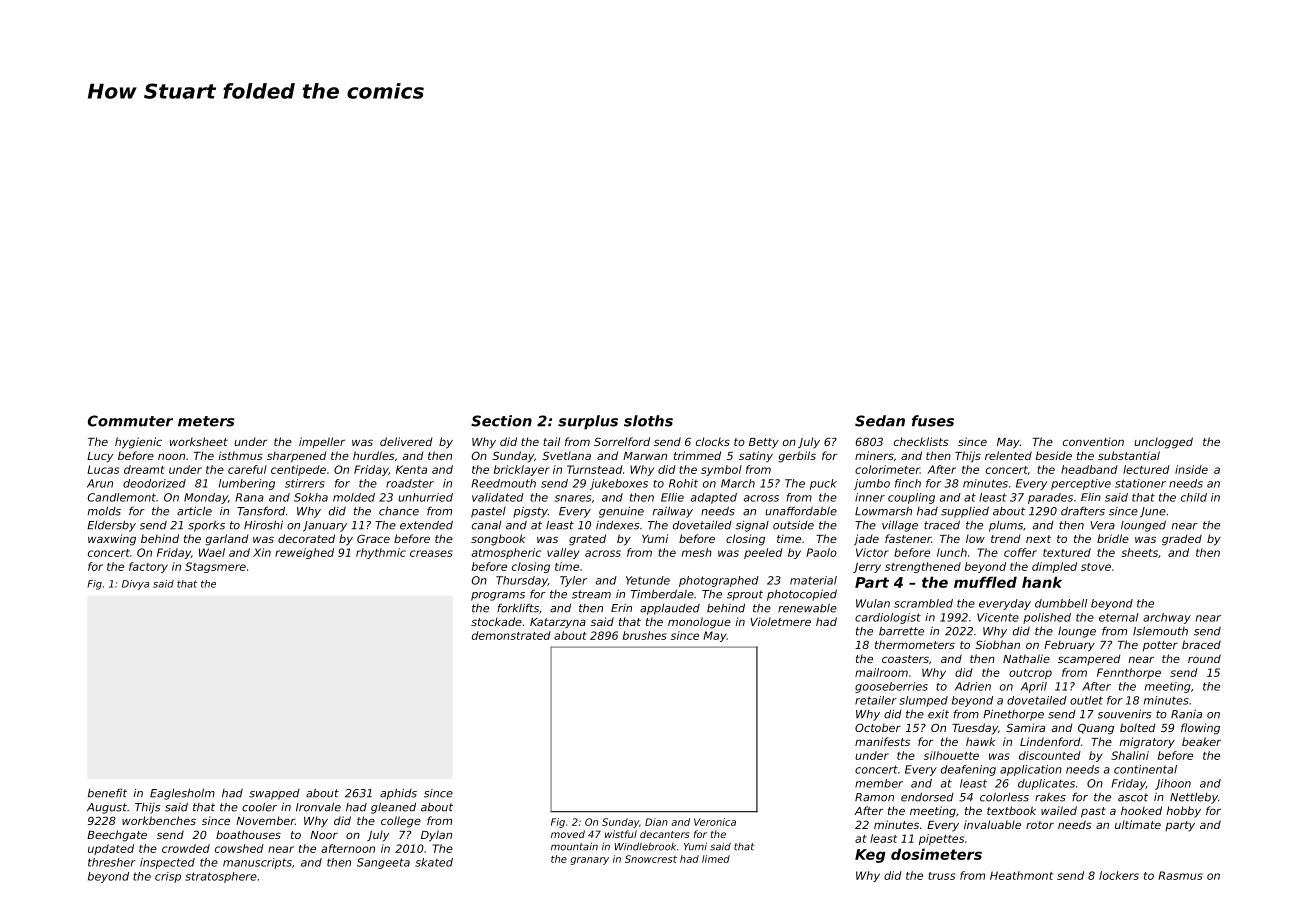 This screenshot has height=924, width=1308. What do you see at coordinates (107, 793) in the screenshot?
I see `benefit` at bounding box center [107, 793].
